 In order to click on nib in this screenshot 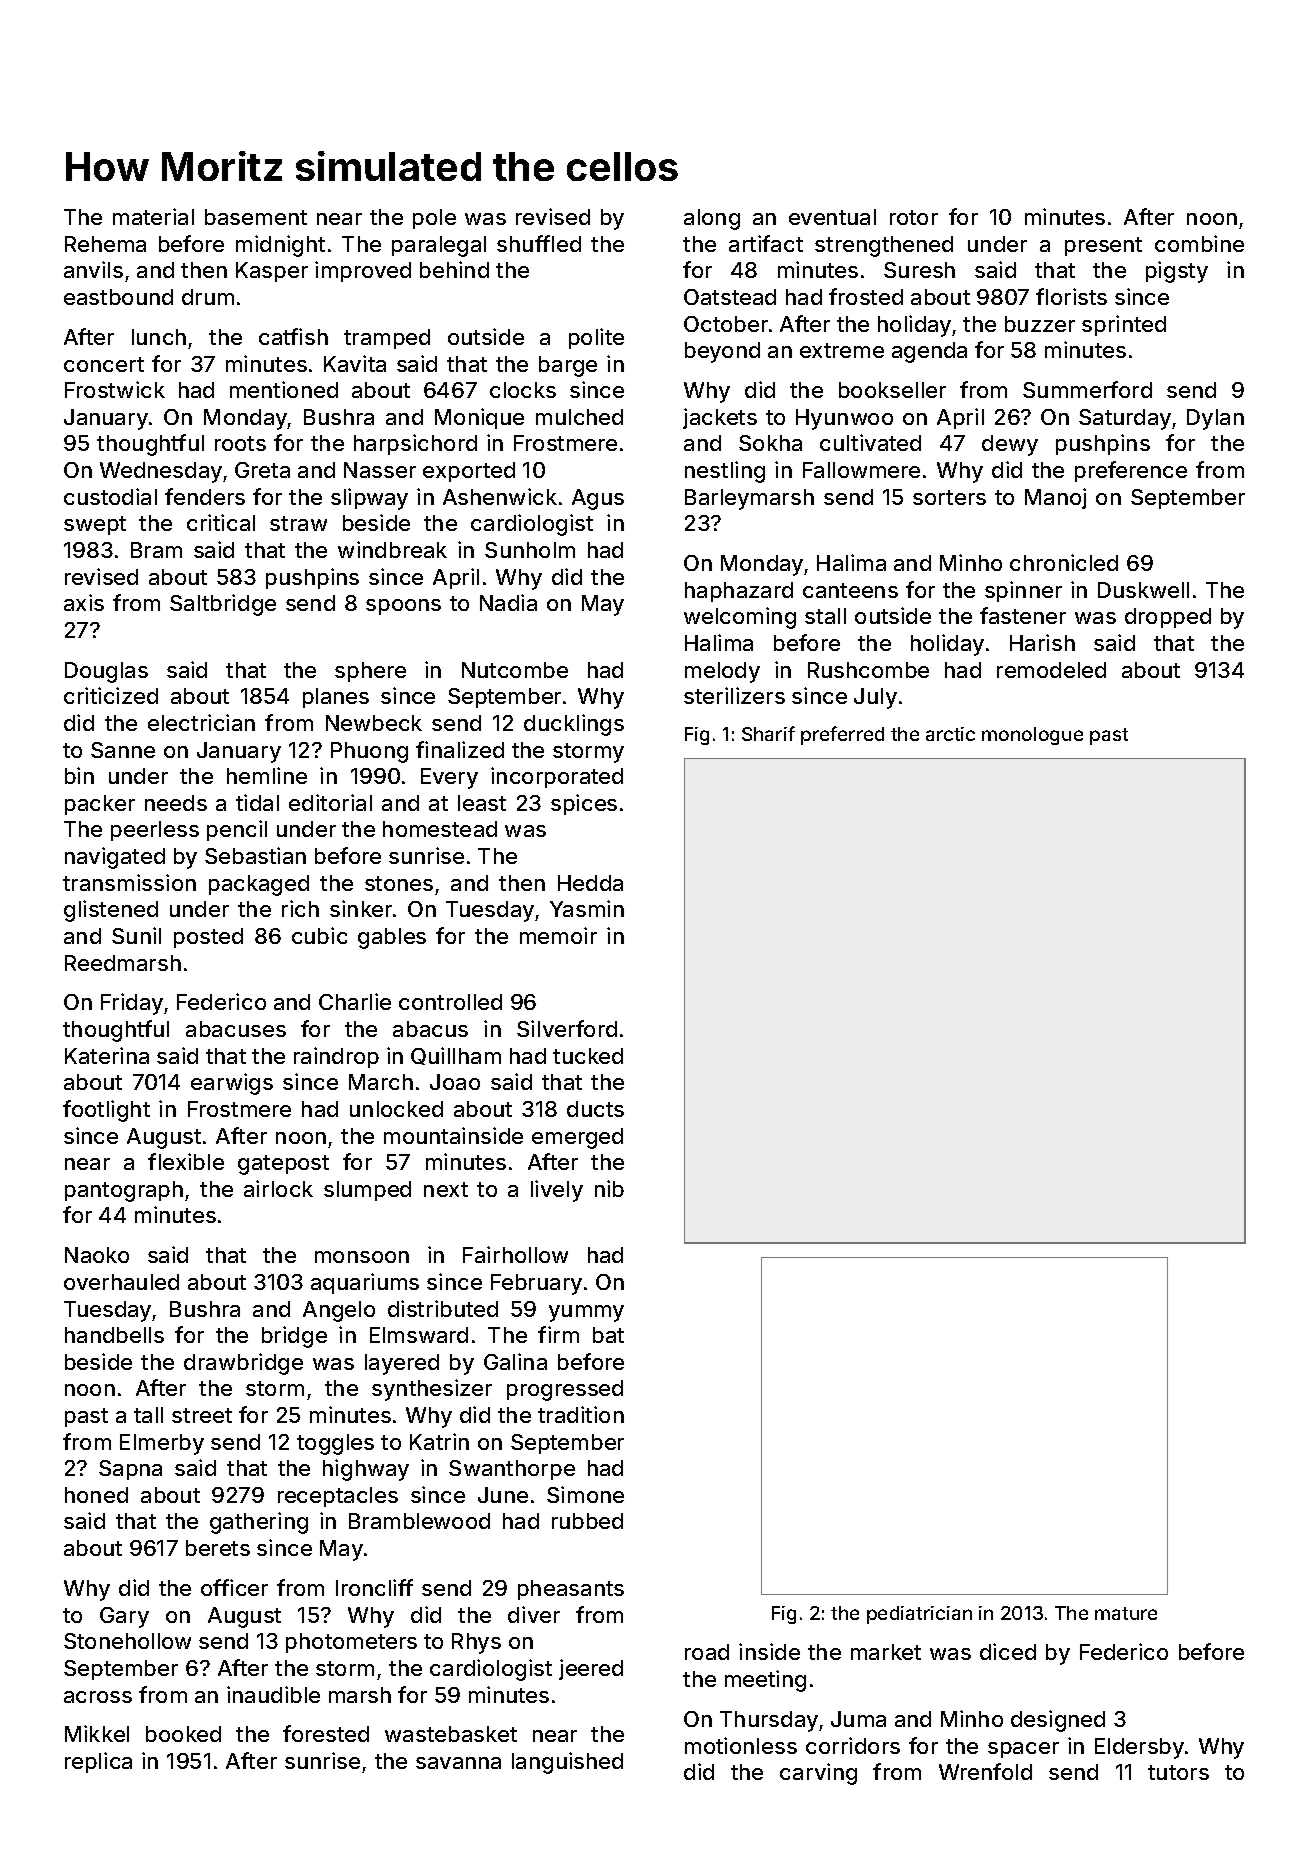, I will do `click(609, 1188)`.
